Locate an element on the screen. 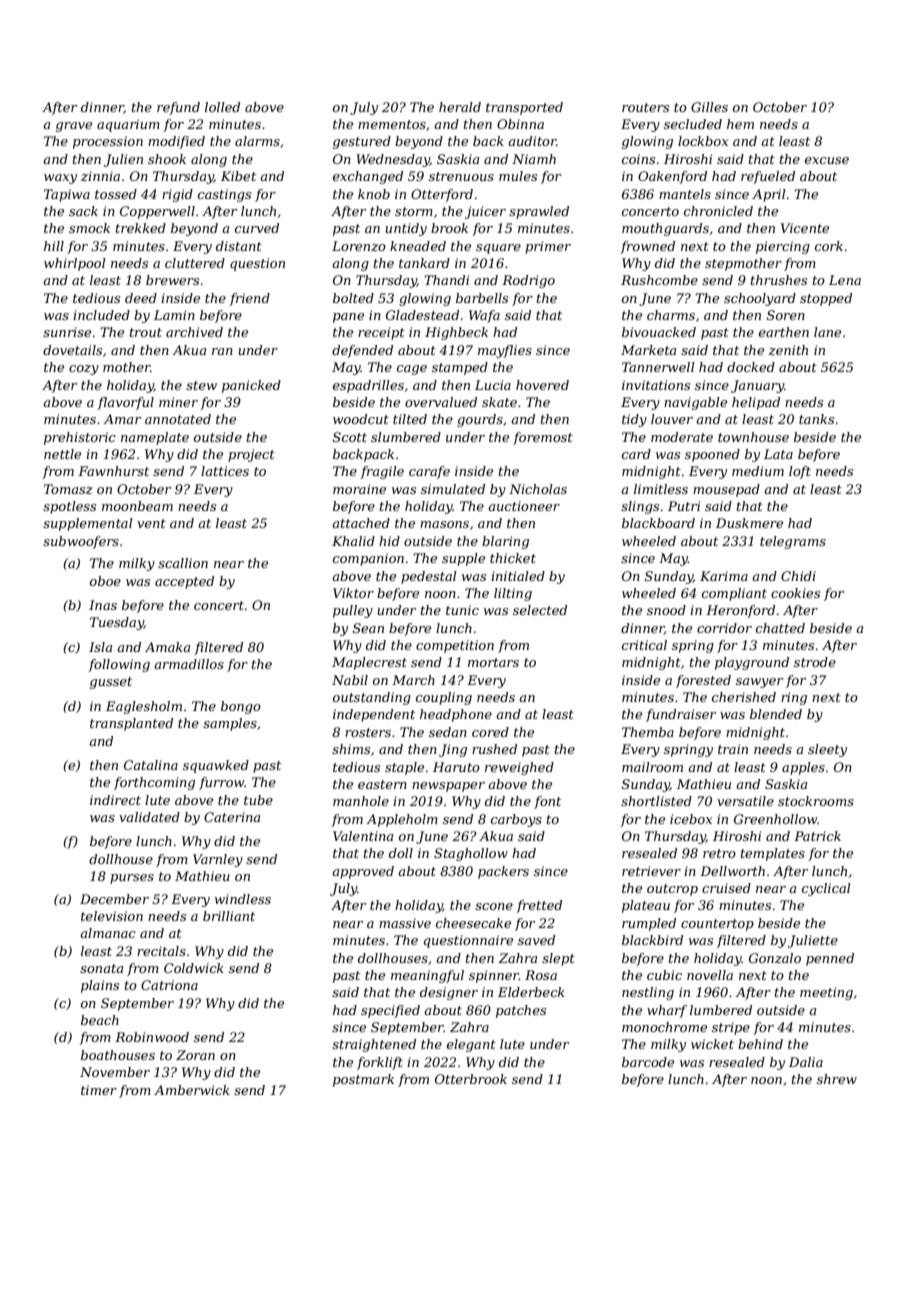  Kibet is located at coordinates (238, 176).
